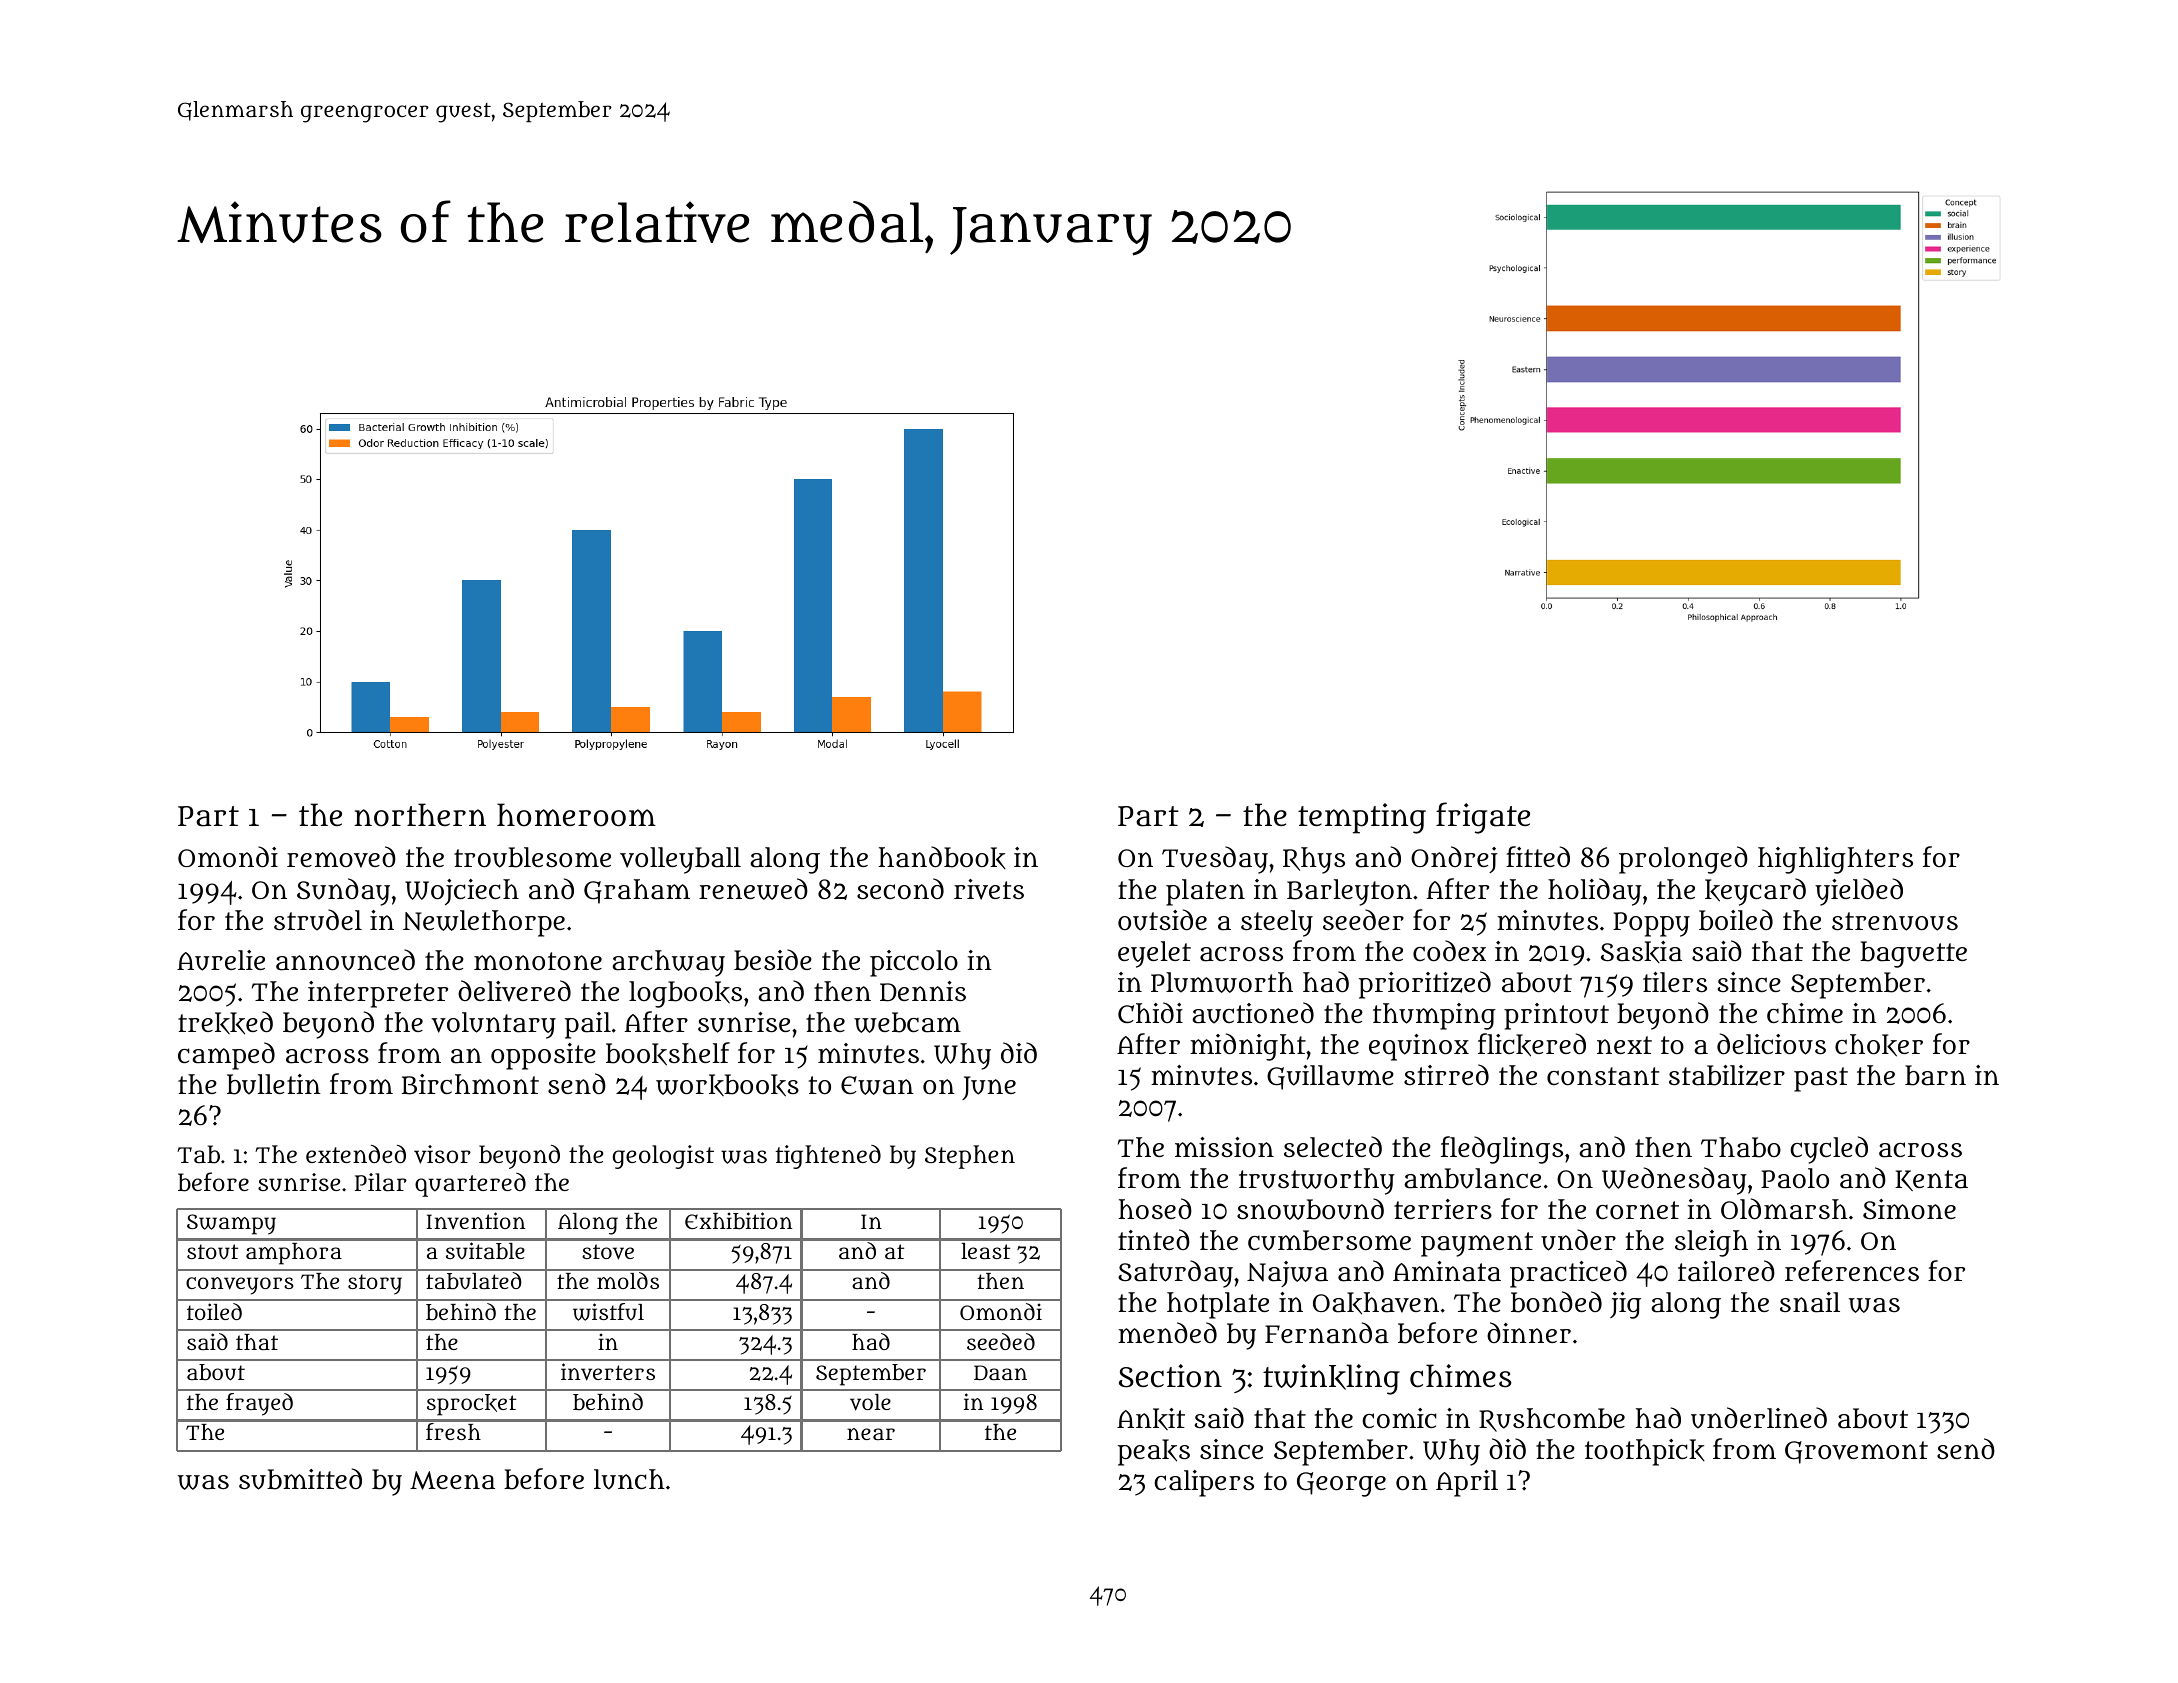  I want to click on baguette, so click(1913, 954).
